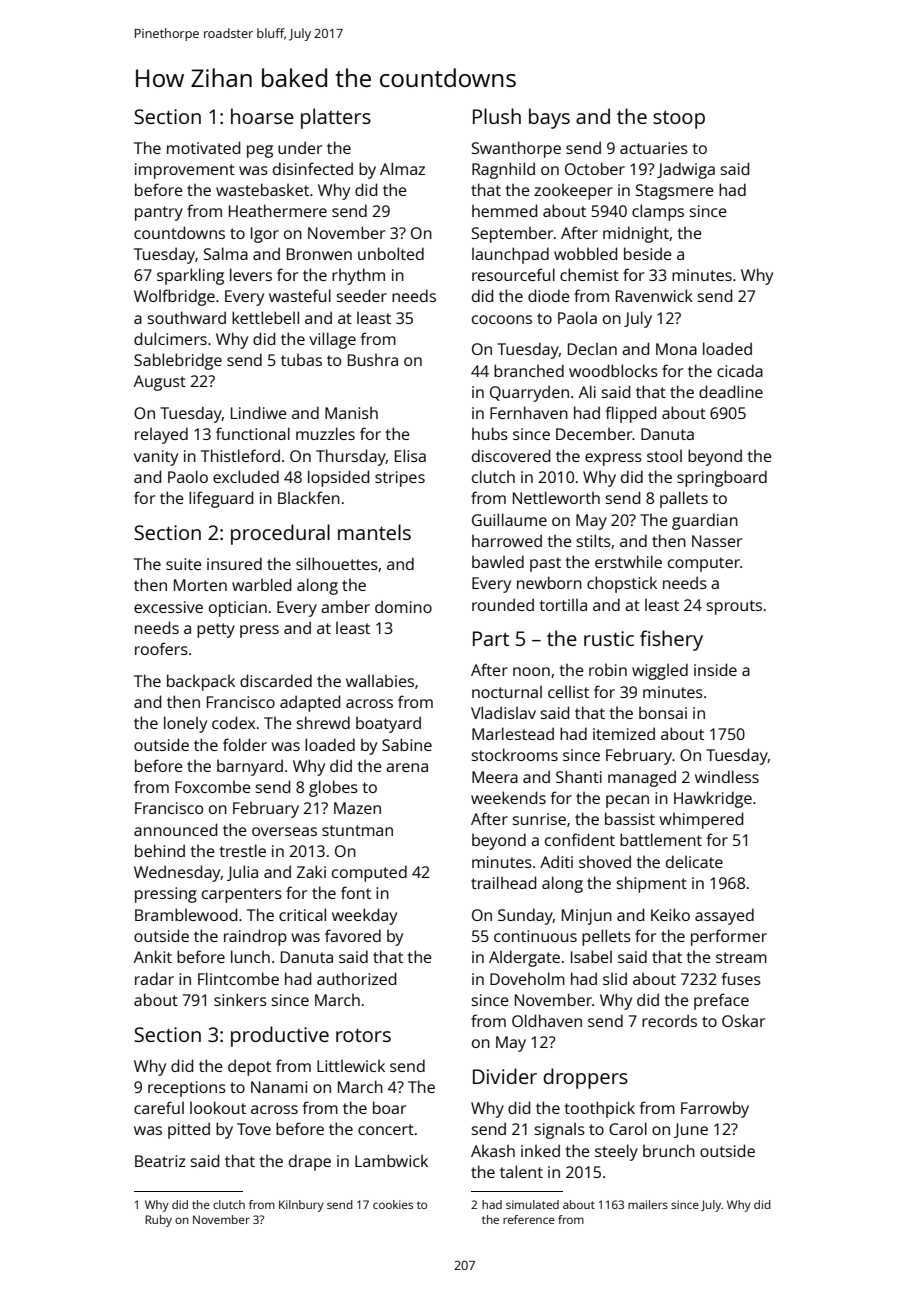 This screenshot has width=908, height=1316. Describe the element at coordinates (336, 118) in the screenshot. I see `platters` at that location.
